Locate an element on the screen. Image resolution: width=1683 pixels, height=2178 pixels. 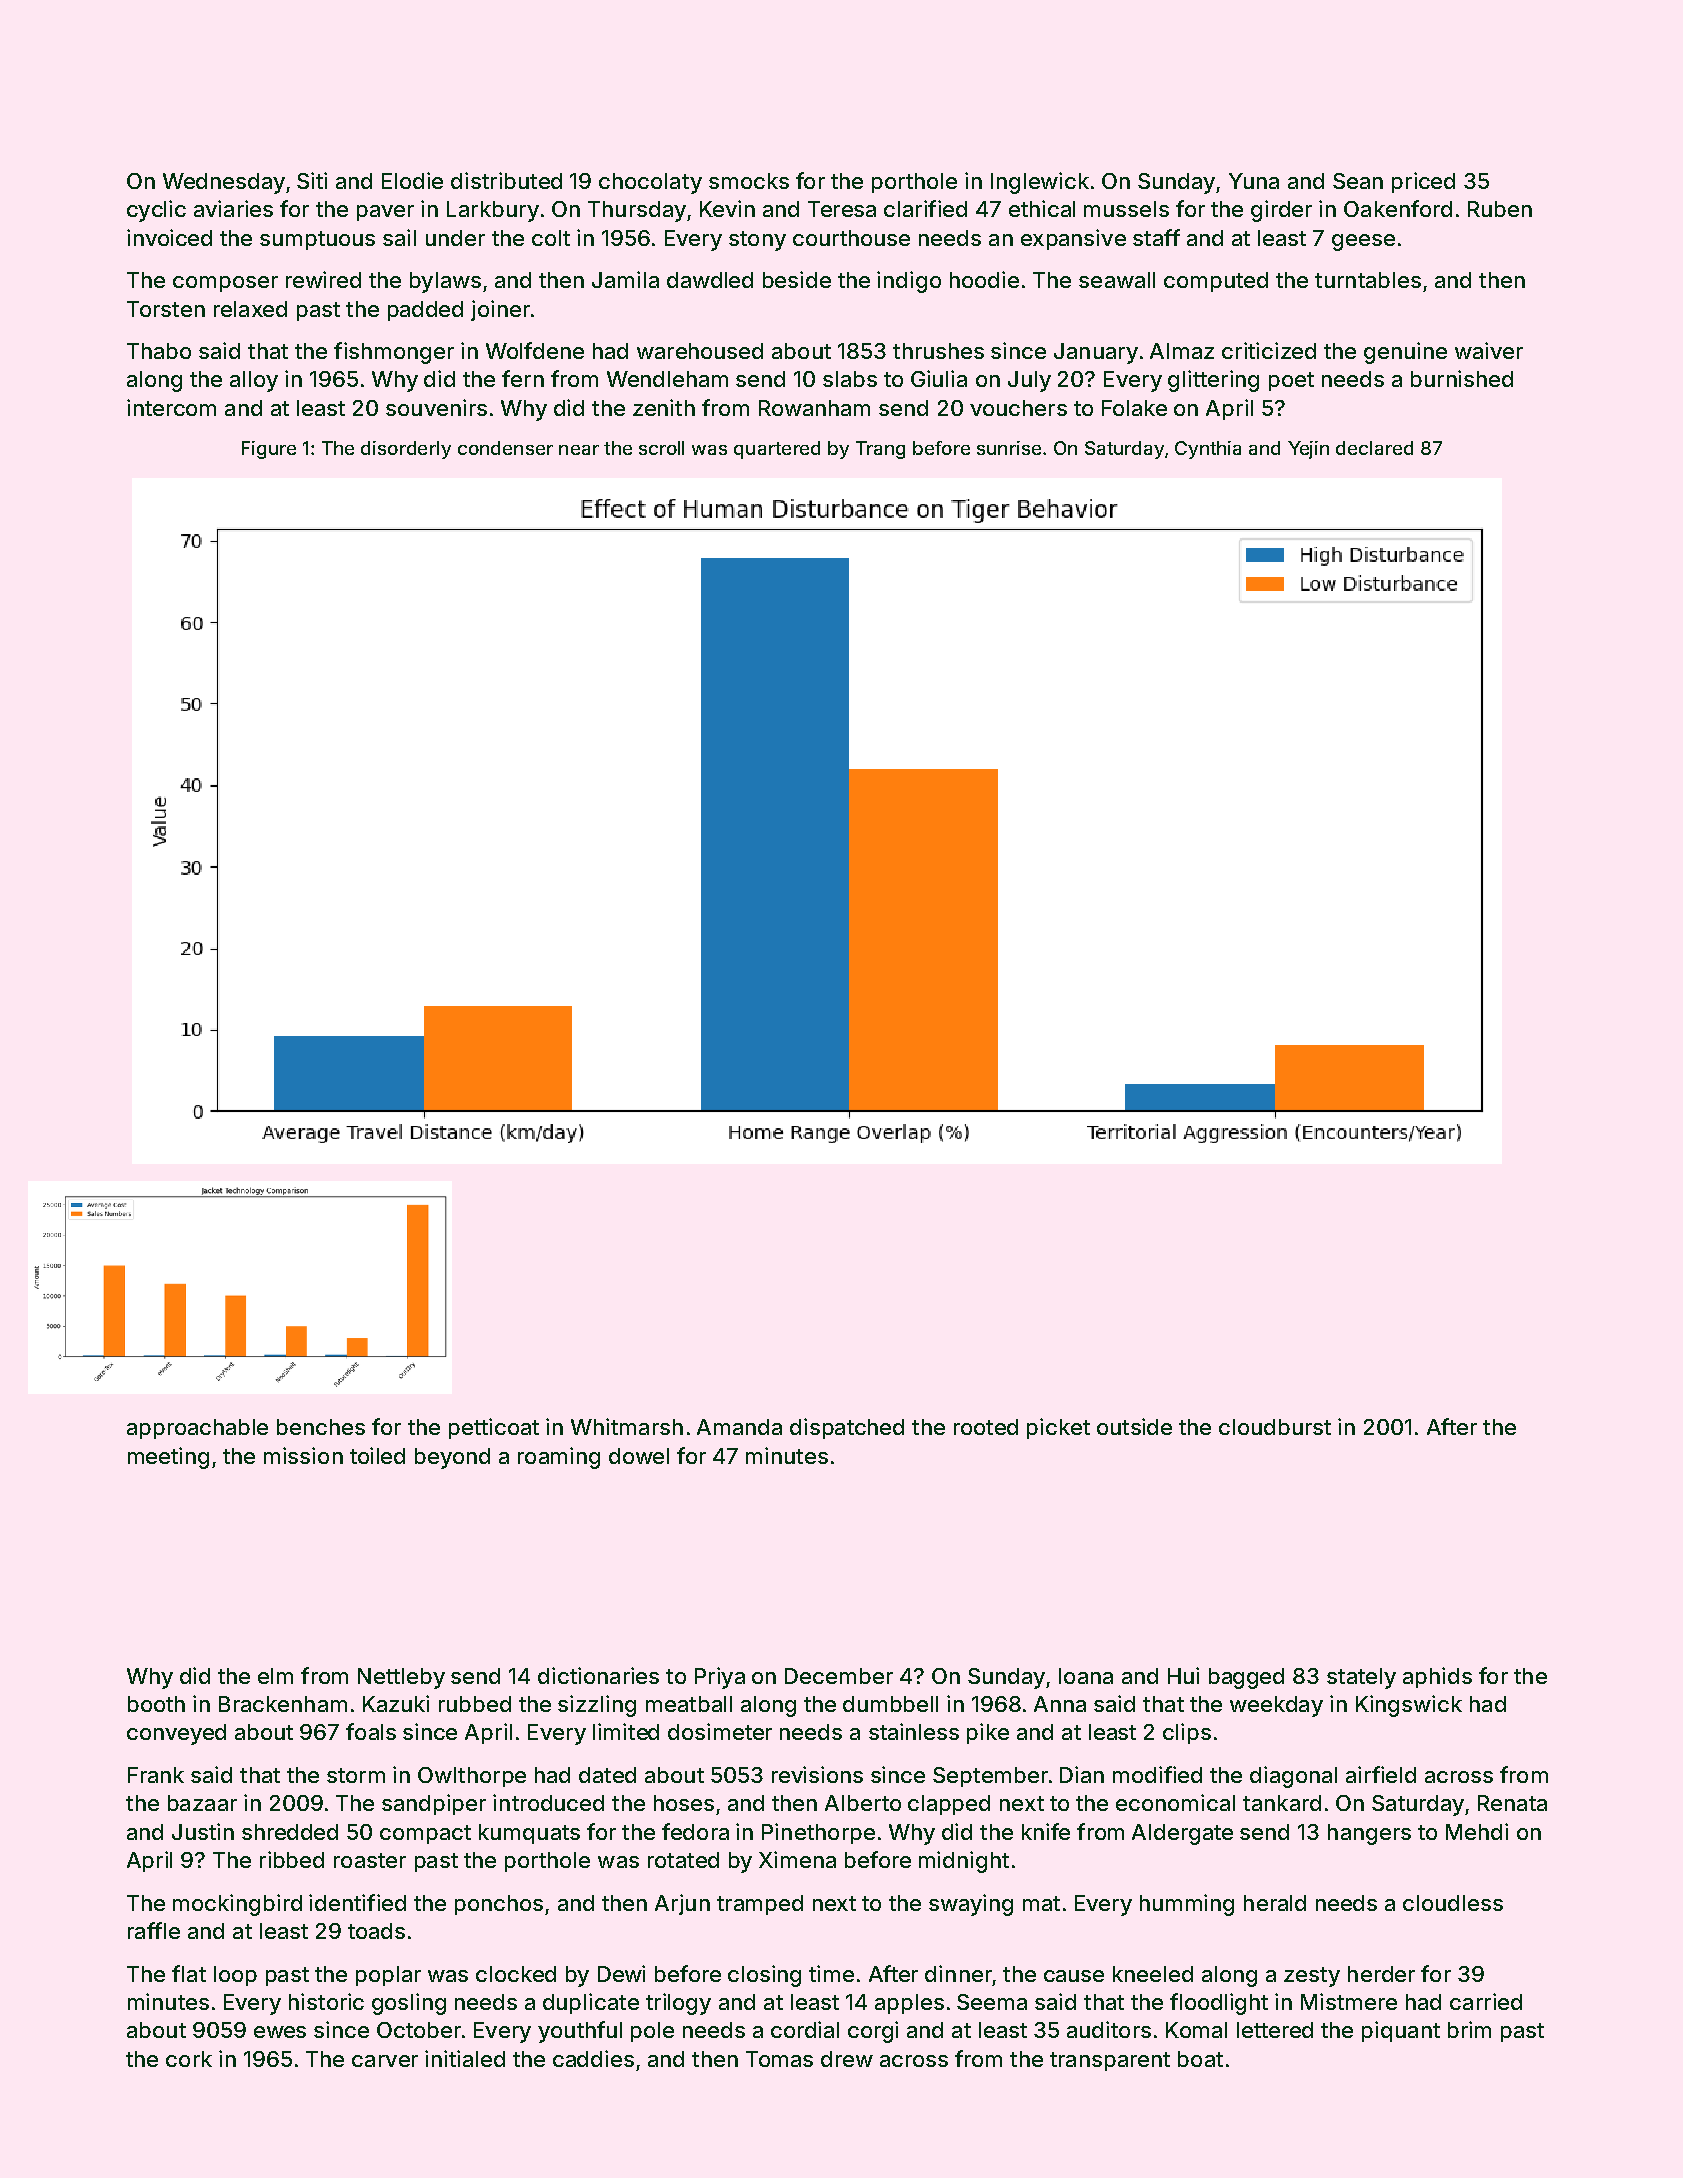
priced is located at coordinates (1423, 182).
